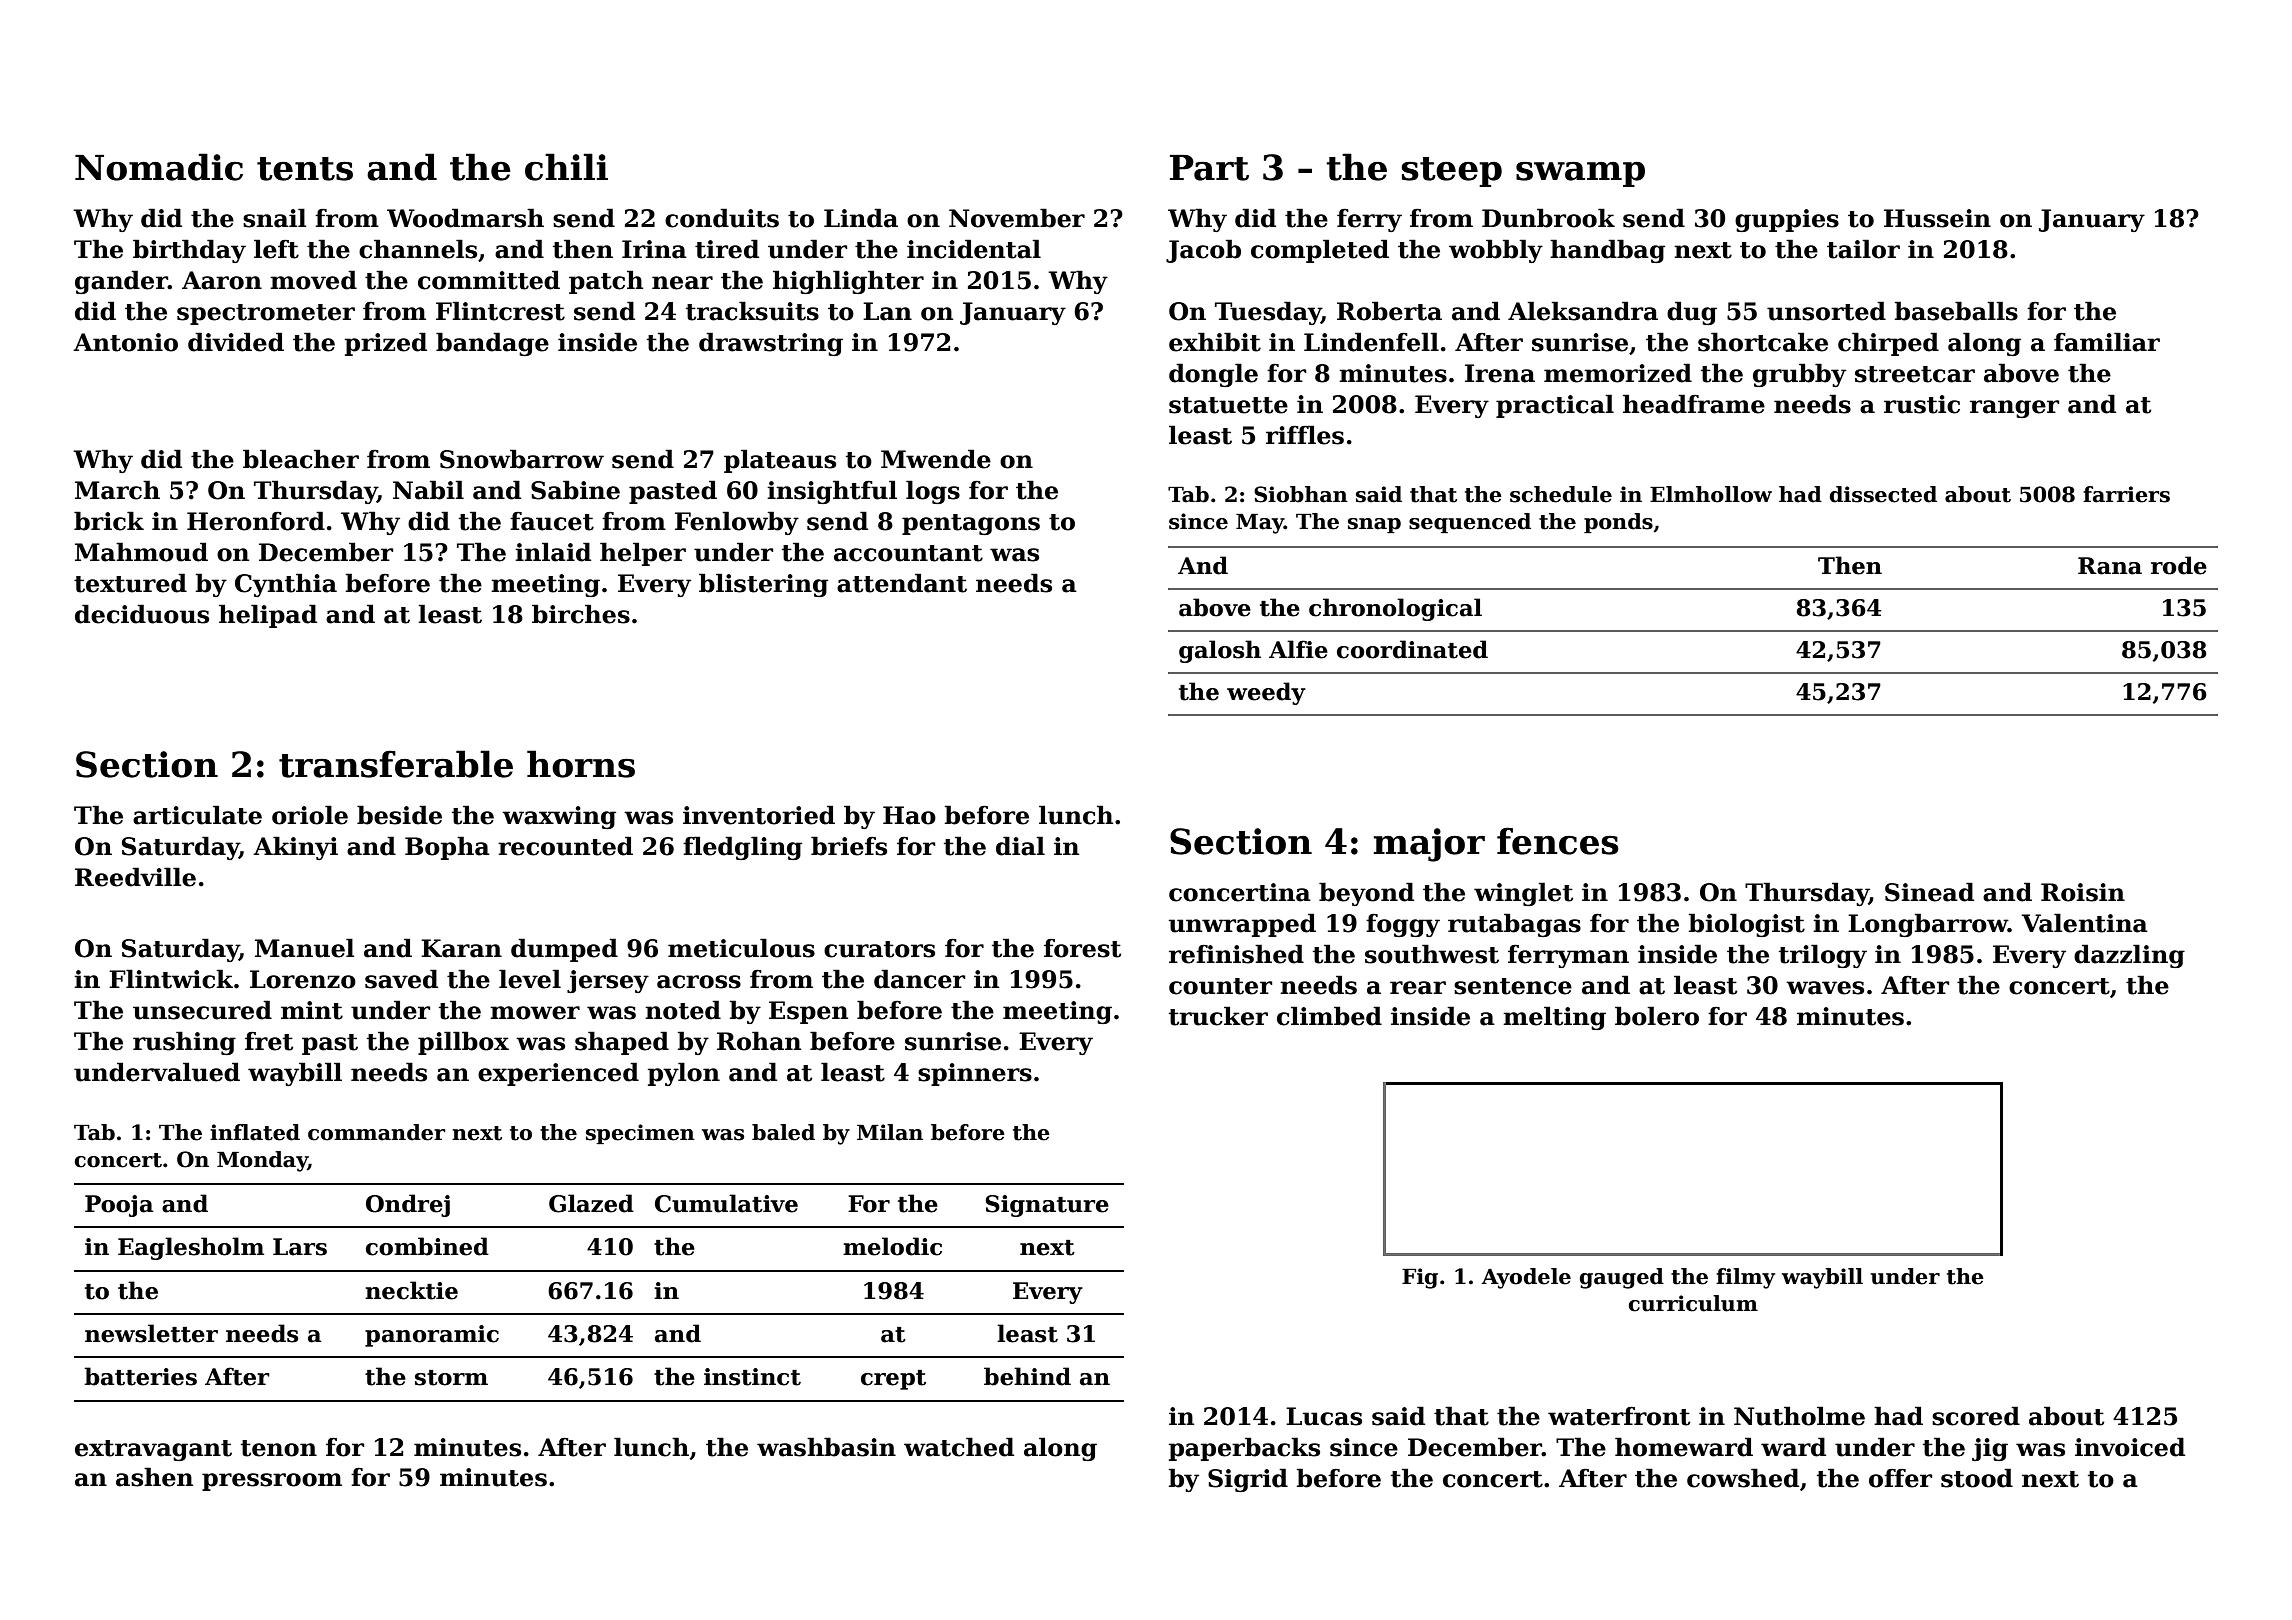 The height and width of the screenshot is (1620, 2292). I want to click on steep, so click(1451, 172).
